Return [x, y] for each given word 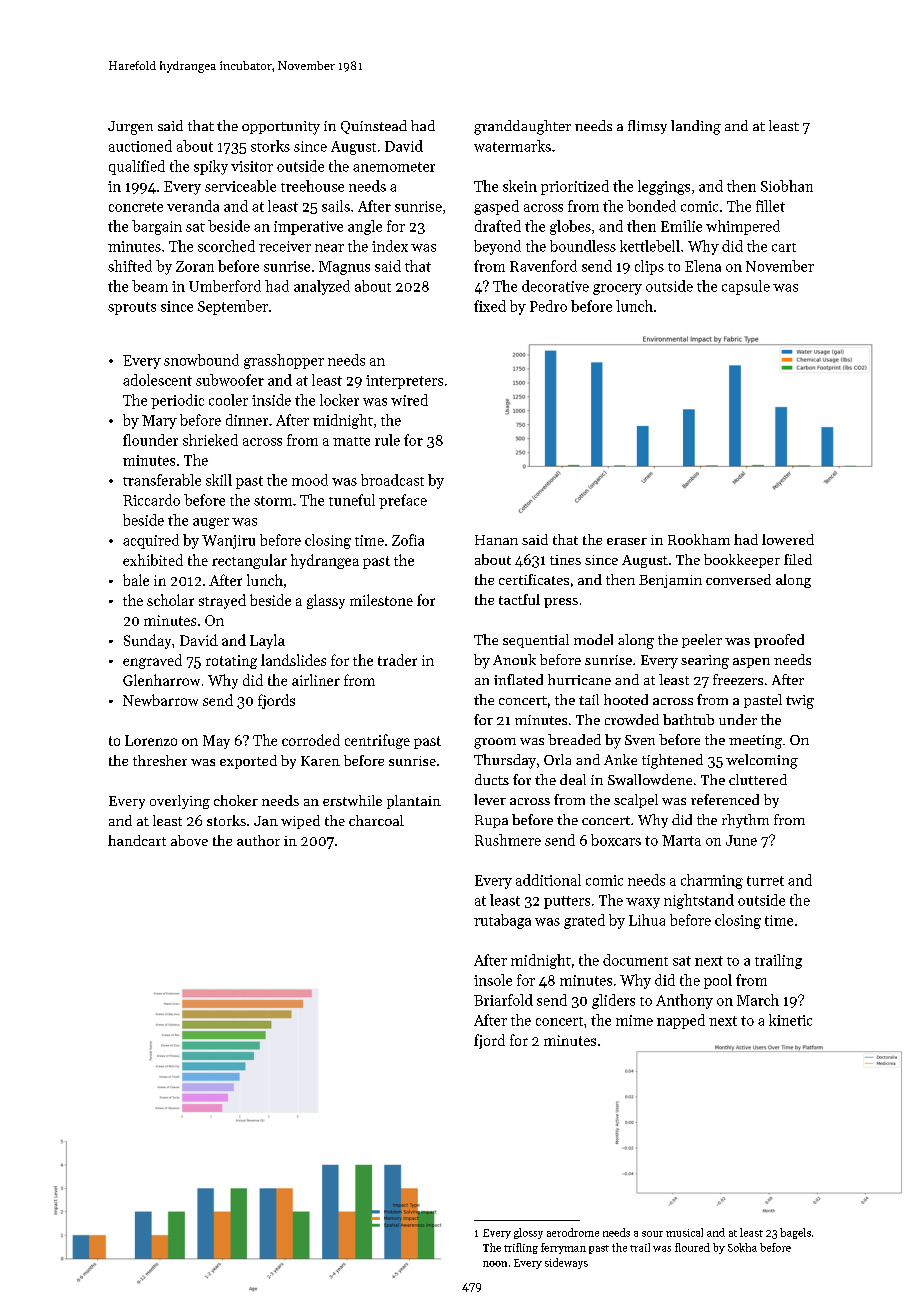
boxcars [616, 840]
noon [495, 1264]
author [258, 840]
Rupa [491, 821]
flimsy [647, 127]
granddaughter [522, 127]
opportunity [281, 128]
